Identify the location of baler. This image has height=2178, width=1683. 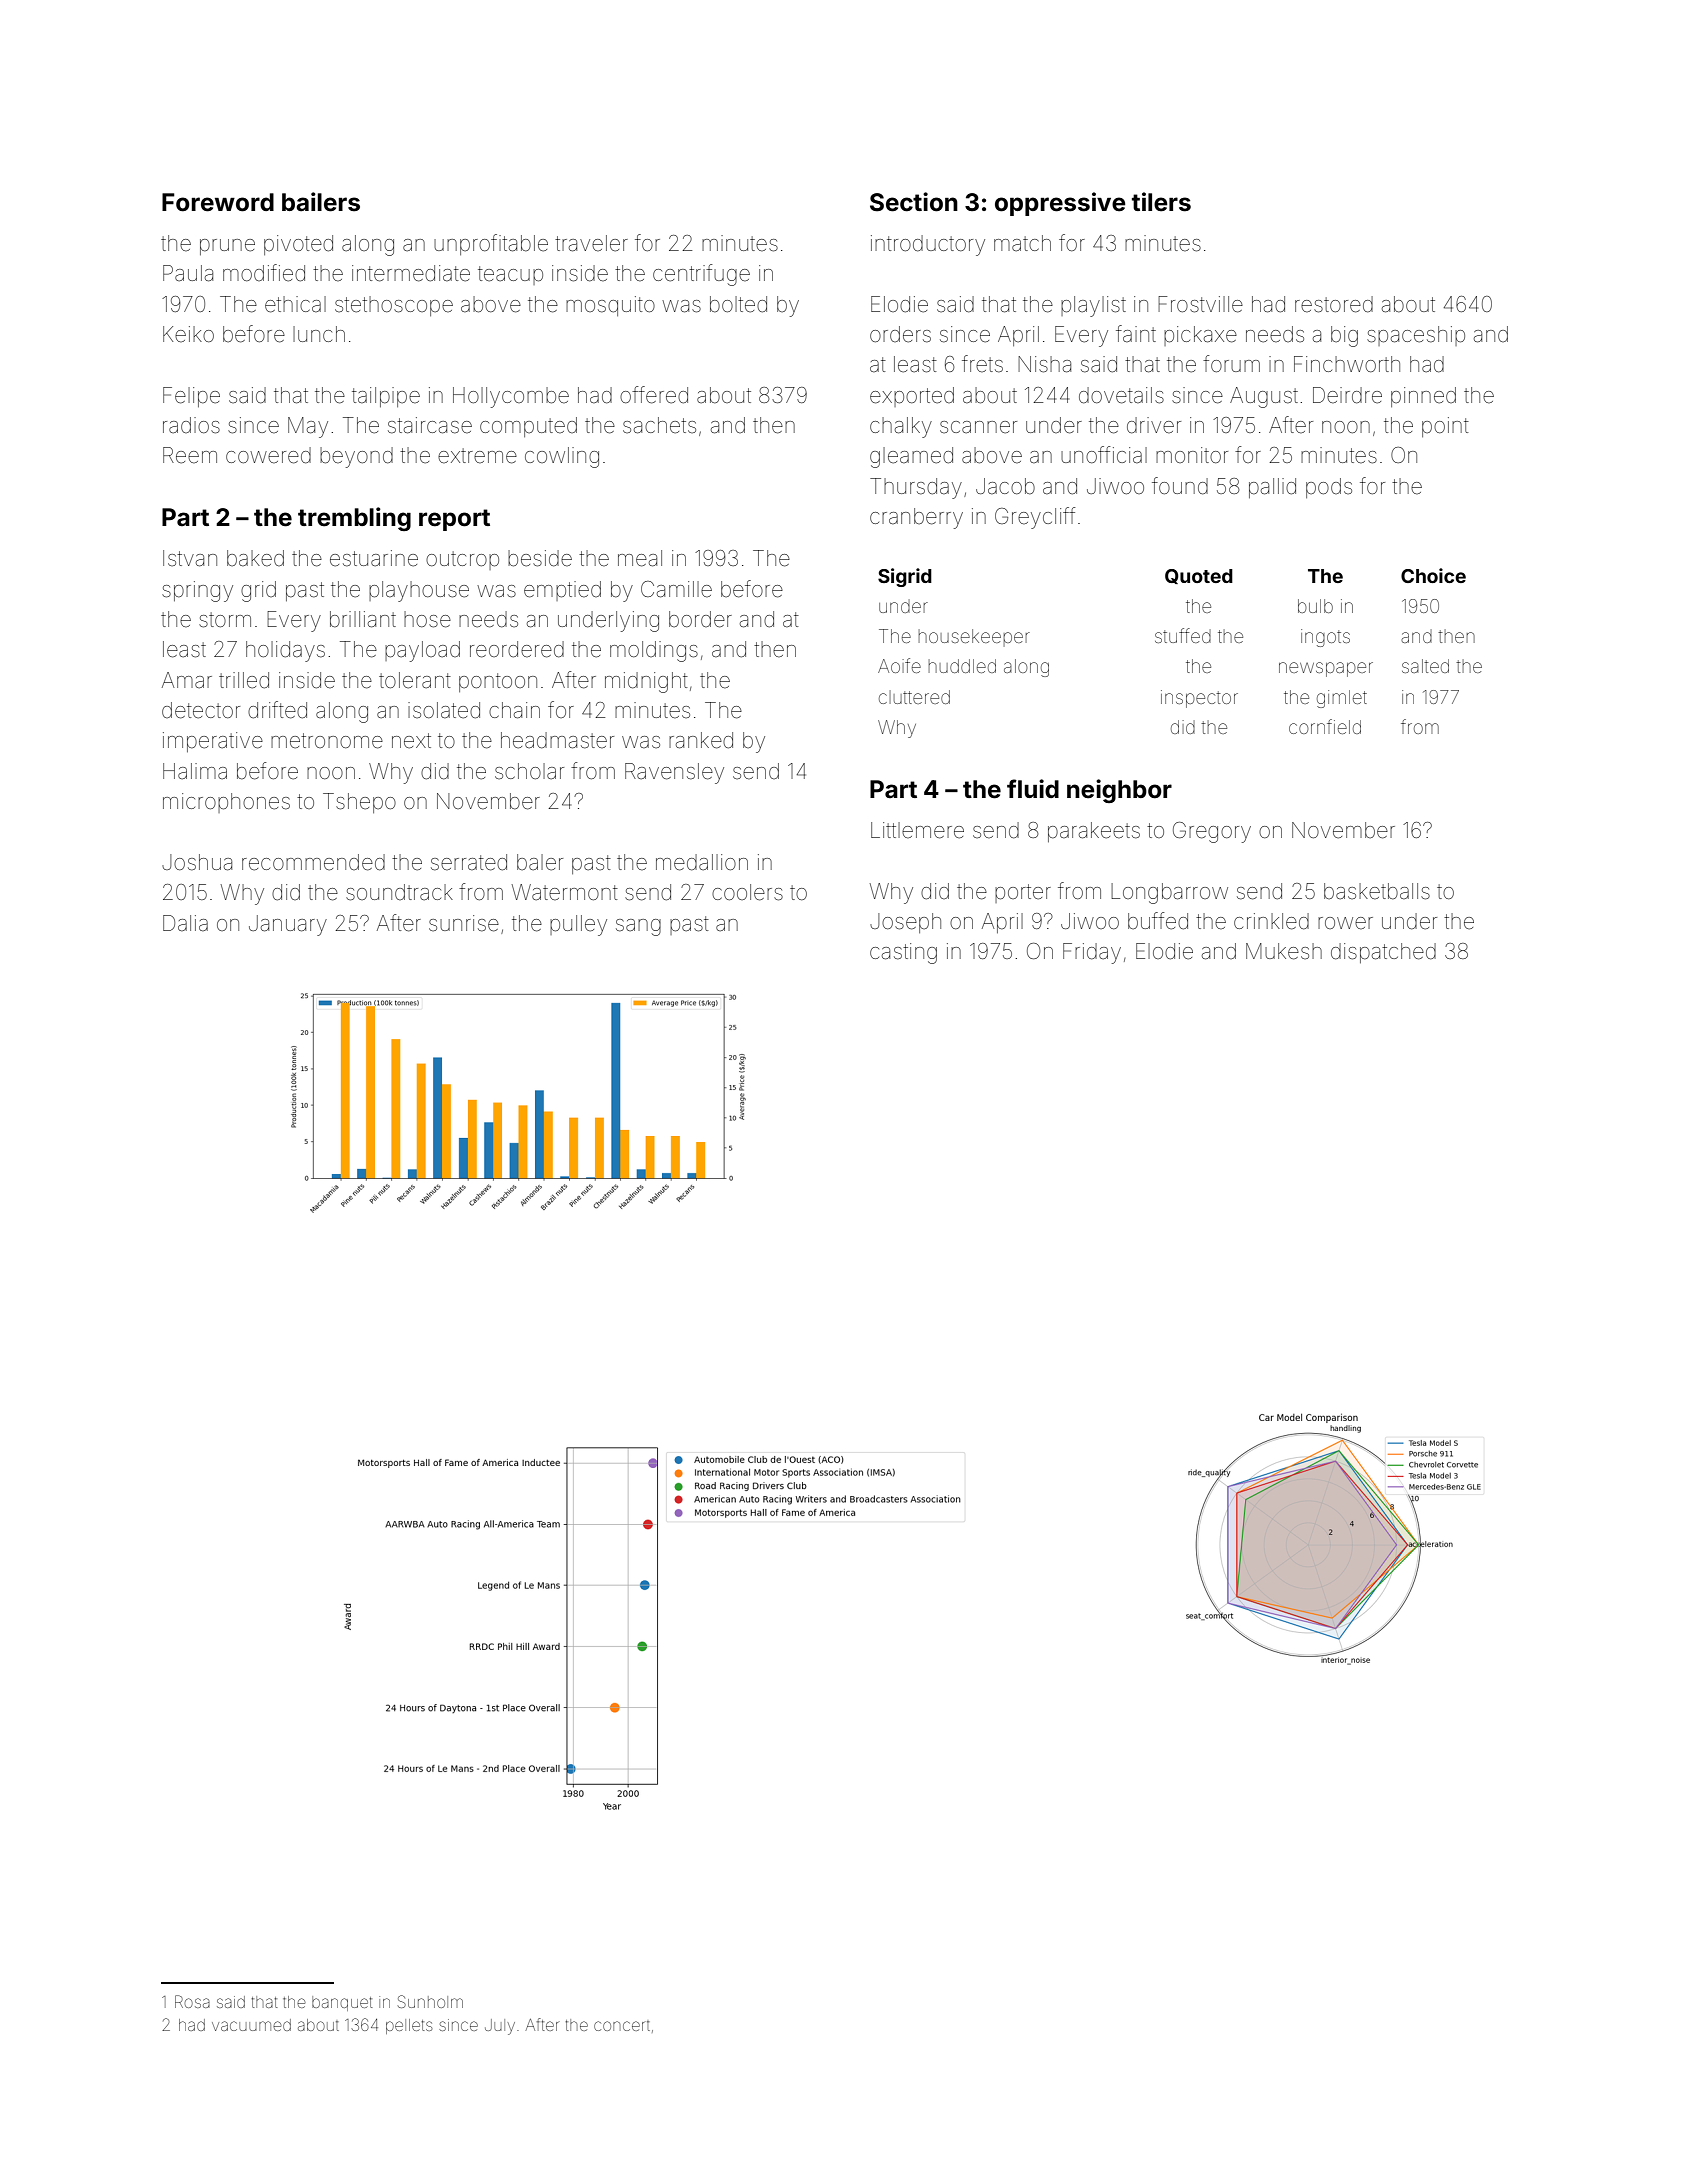
(540, 862).
